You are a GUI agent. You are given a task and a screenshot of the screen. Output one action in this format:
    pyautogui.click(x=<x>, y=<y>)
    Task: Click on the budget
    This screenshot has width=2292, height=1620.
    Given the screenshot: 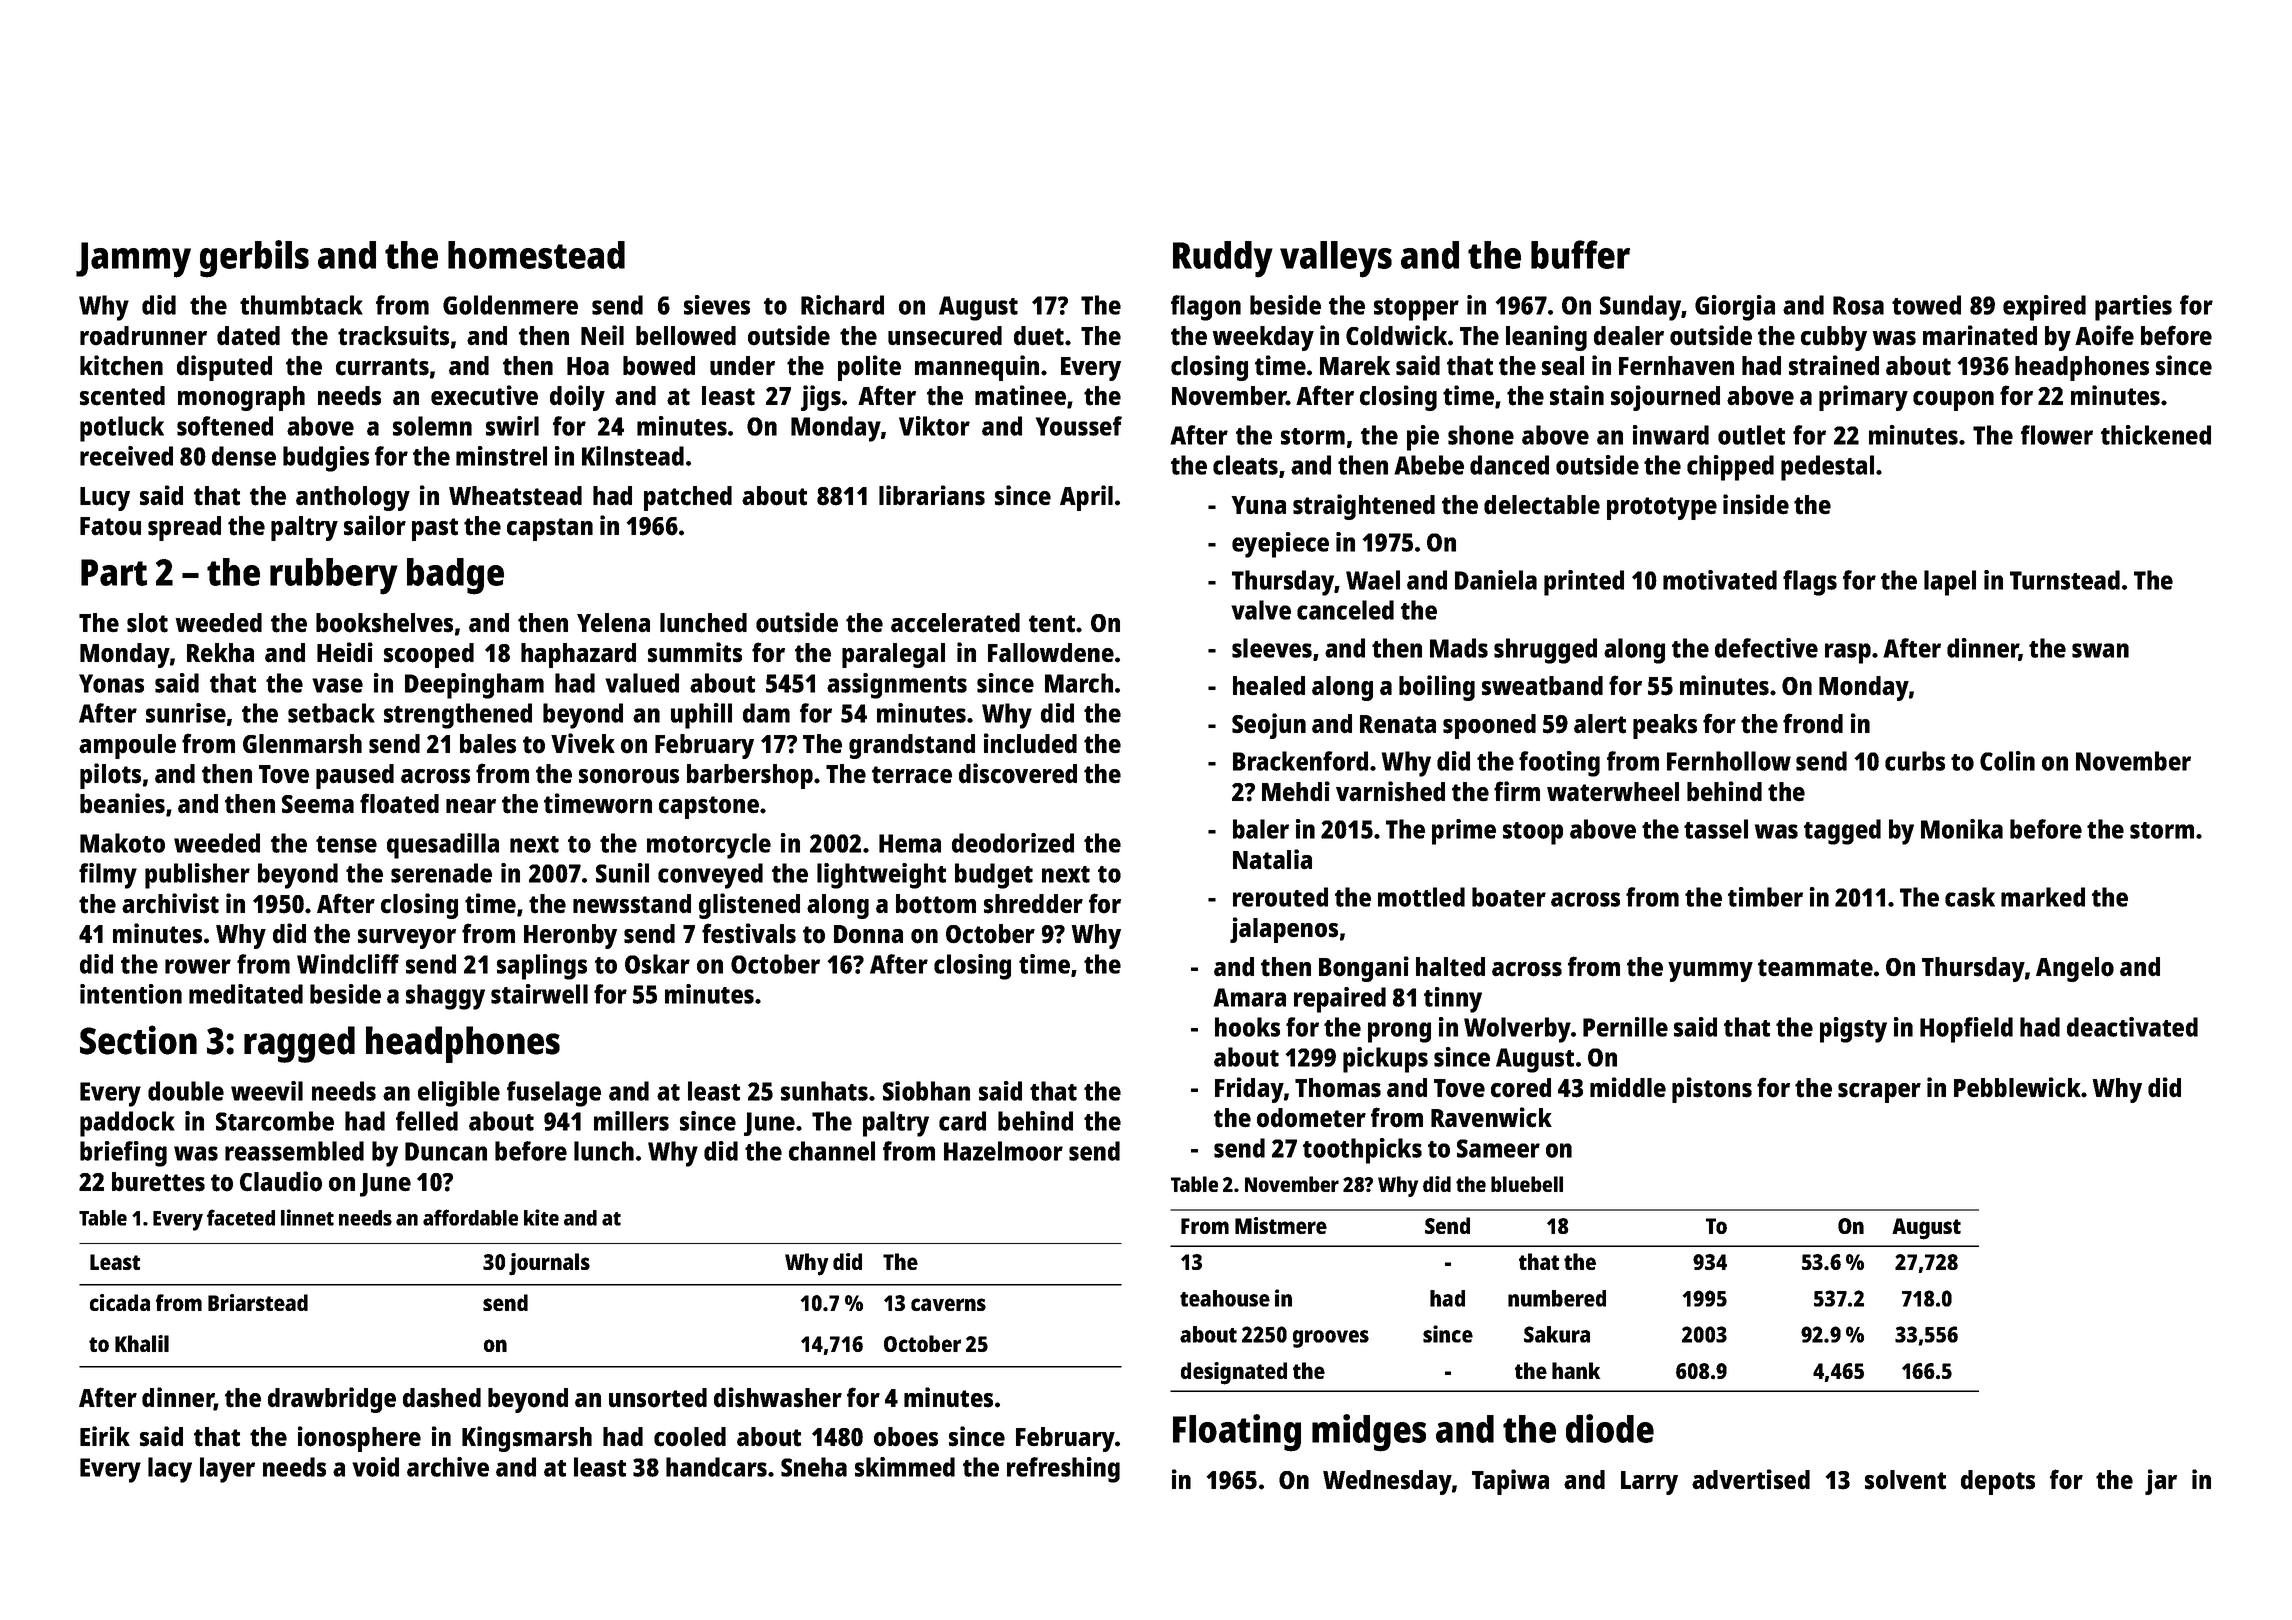 What is the action you would take?
    pyautogui.click(x=994, y=876)
